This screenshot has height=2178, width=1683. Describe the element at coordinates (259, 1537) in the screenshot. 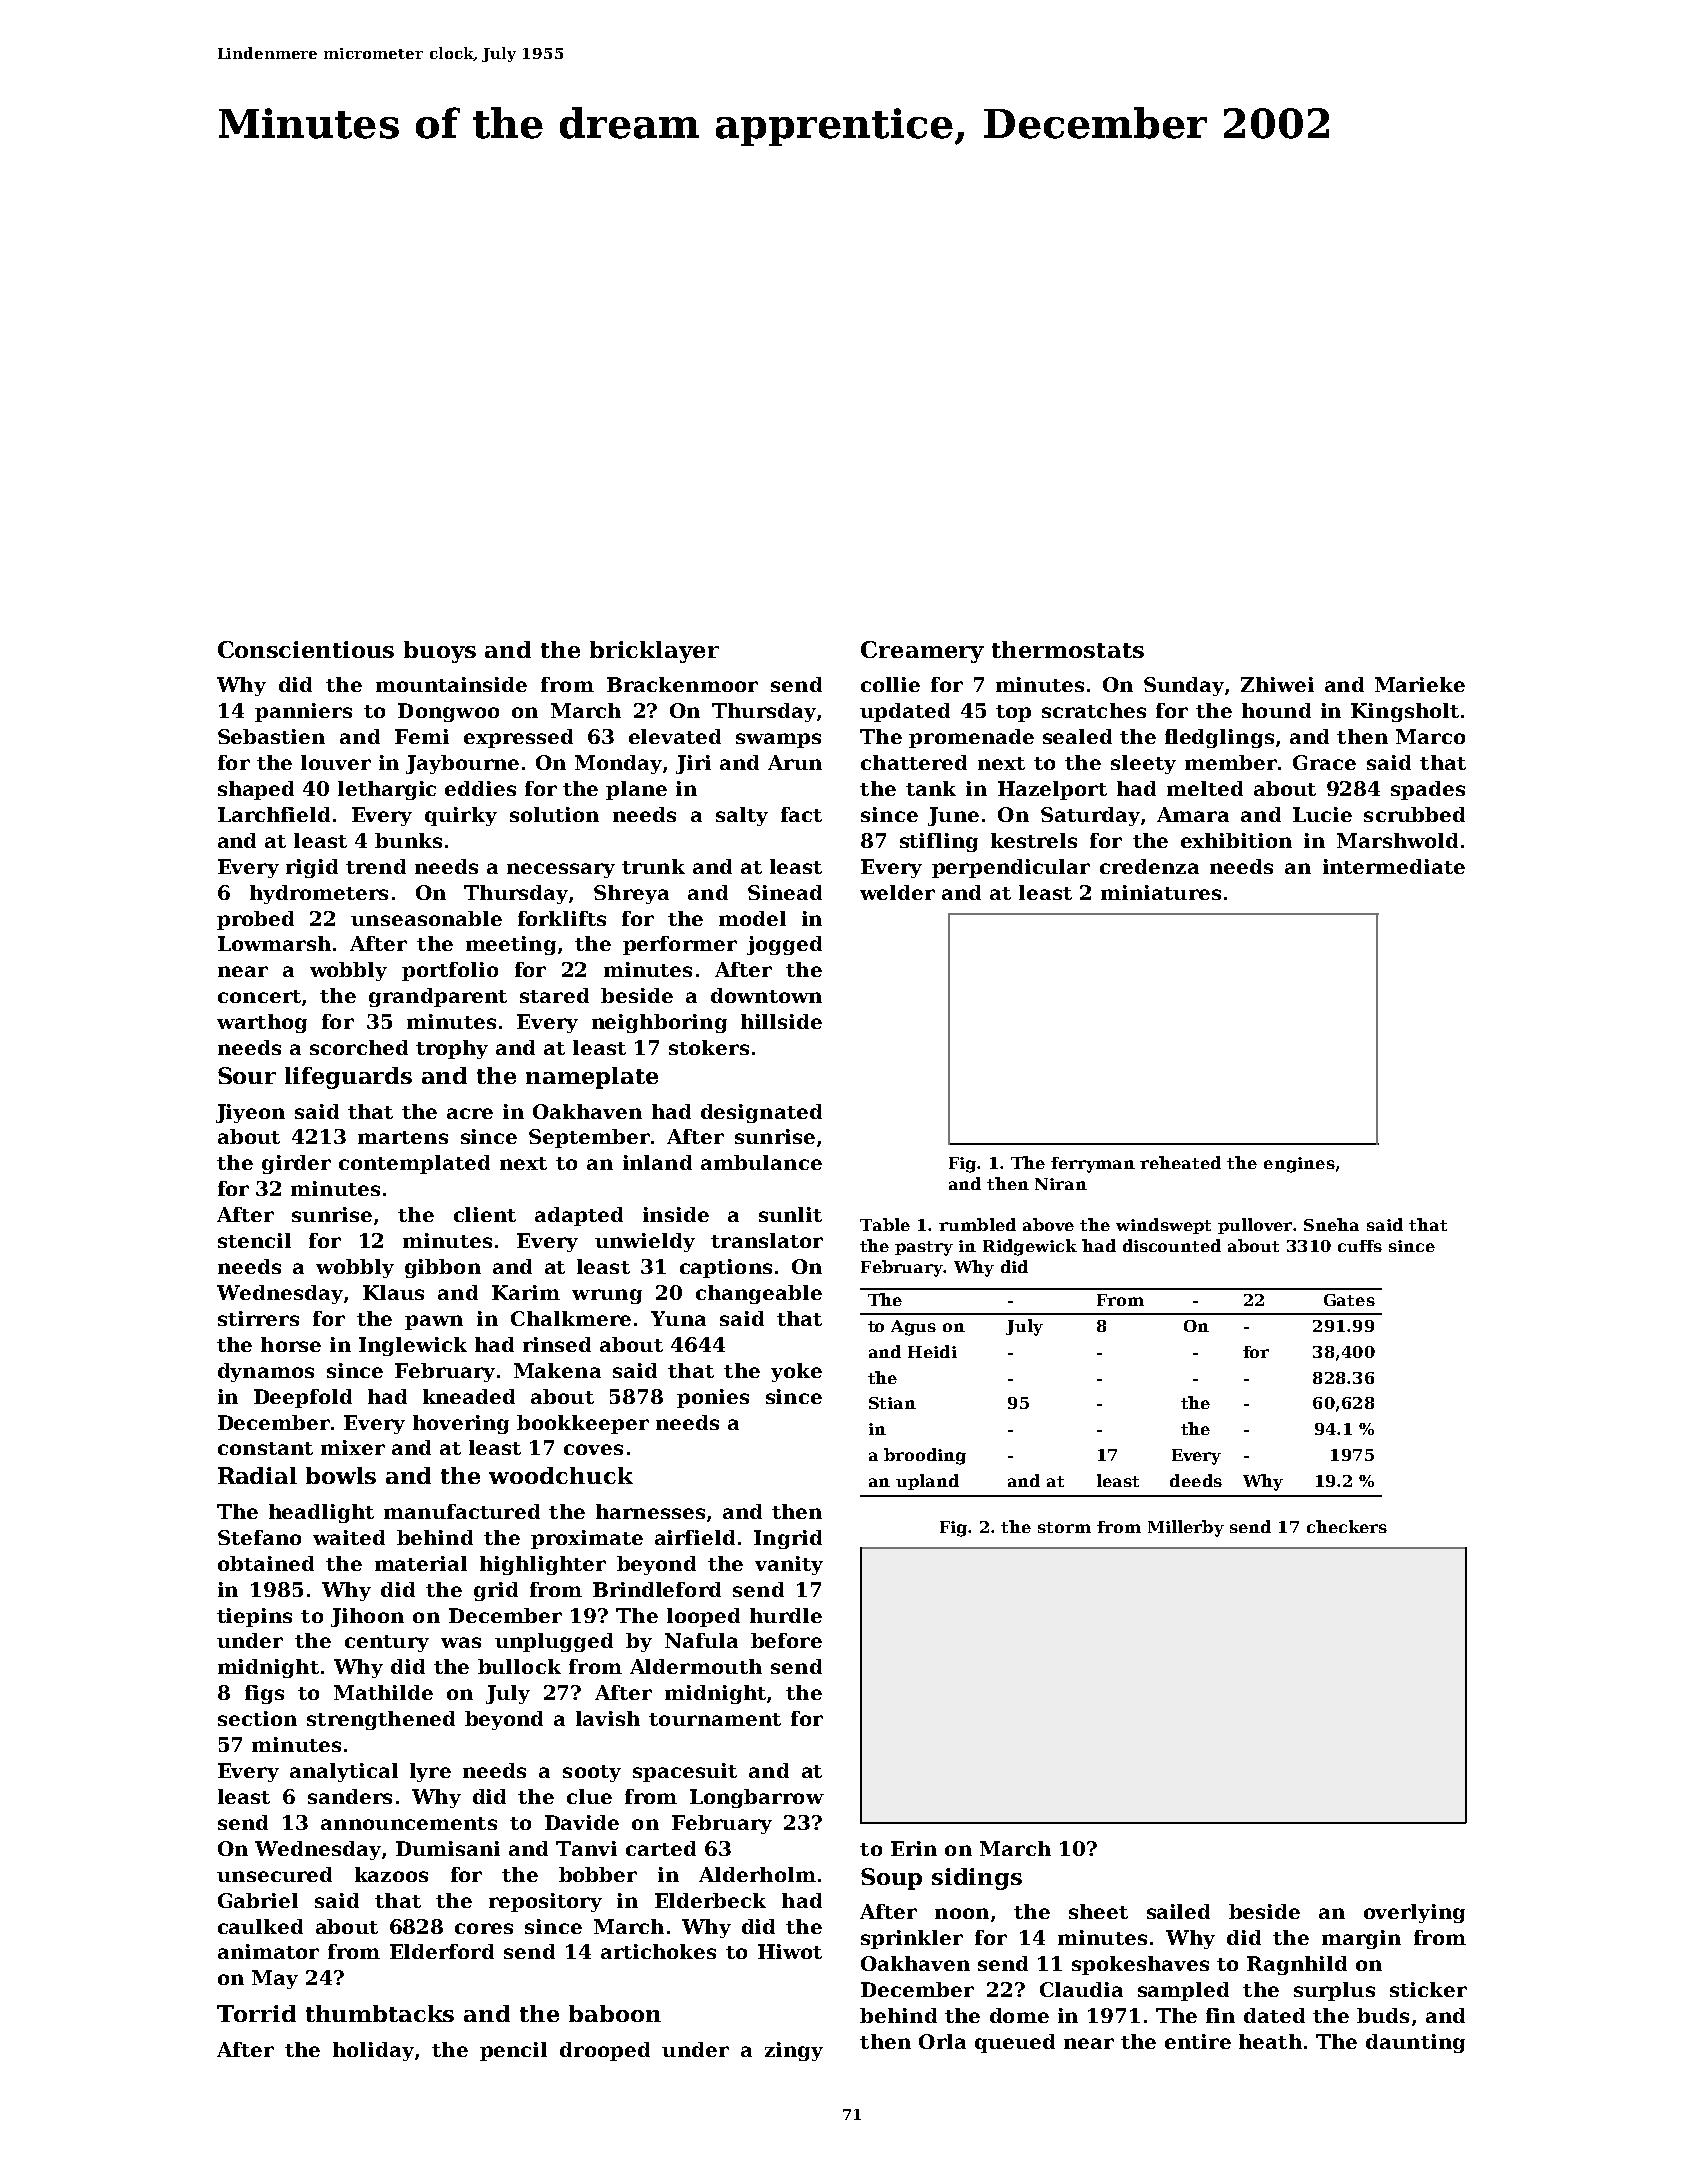

I see `Stefano` at that location.
